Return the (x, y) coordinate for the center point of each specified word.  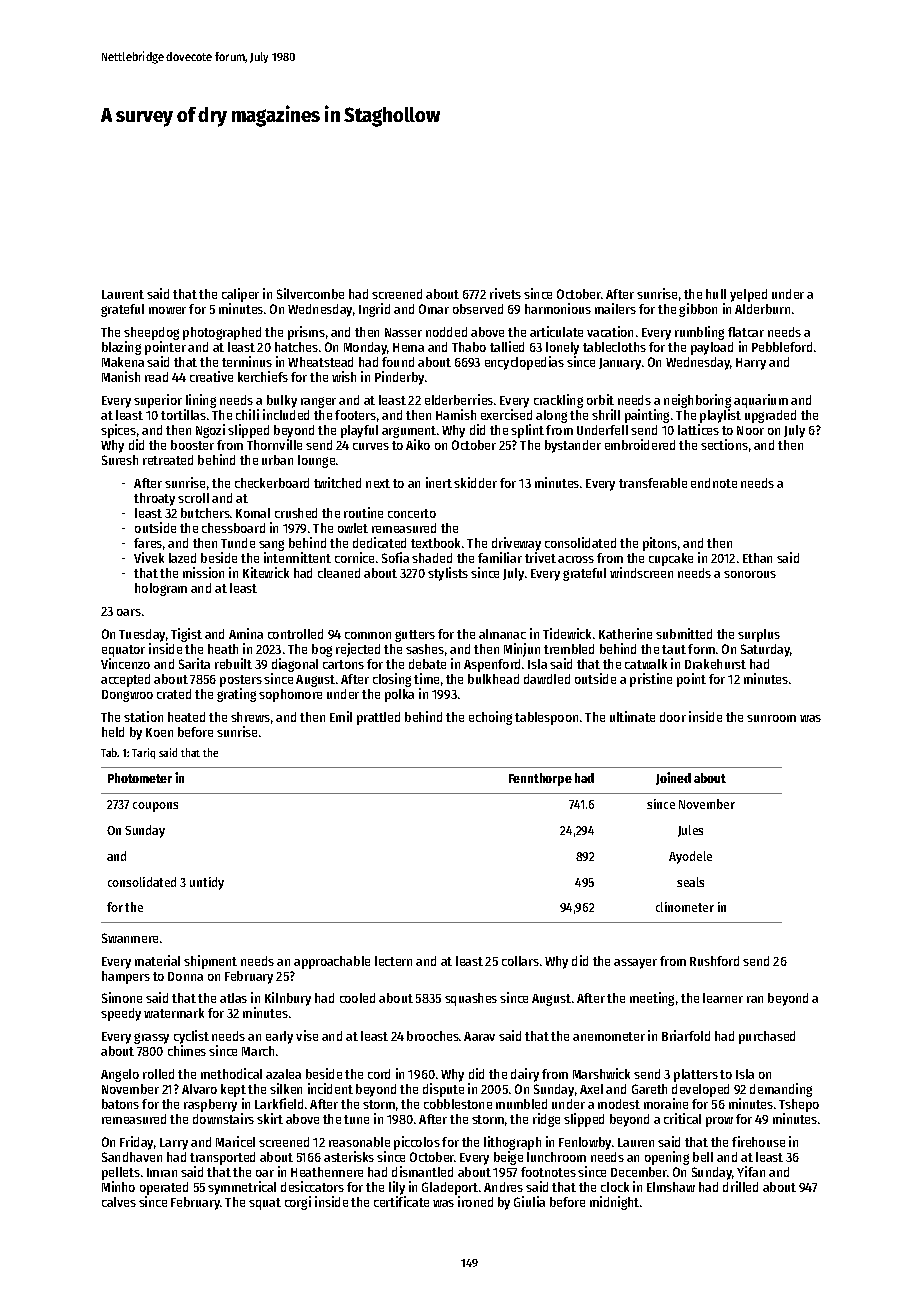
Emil (341, 716)
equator (123, 651)
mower (167, 310)
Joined (673, 778)
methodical (231, 1073)
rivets (505, 293)
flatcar (746, 332)
